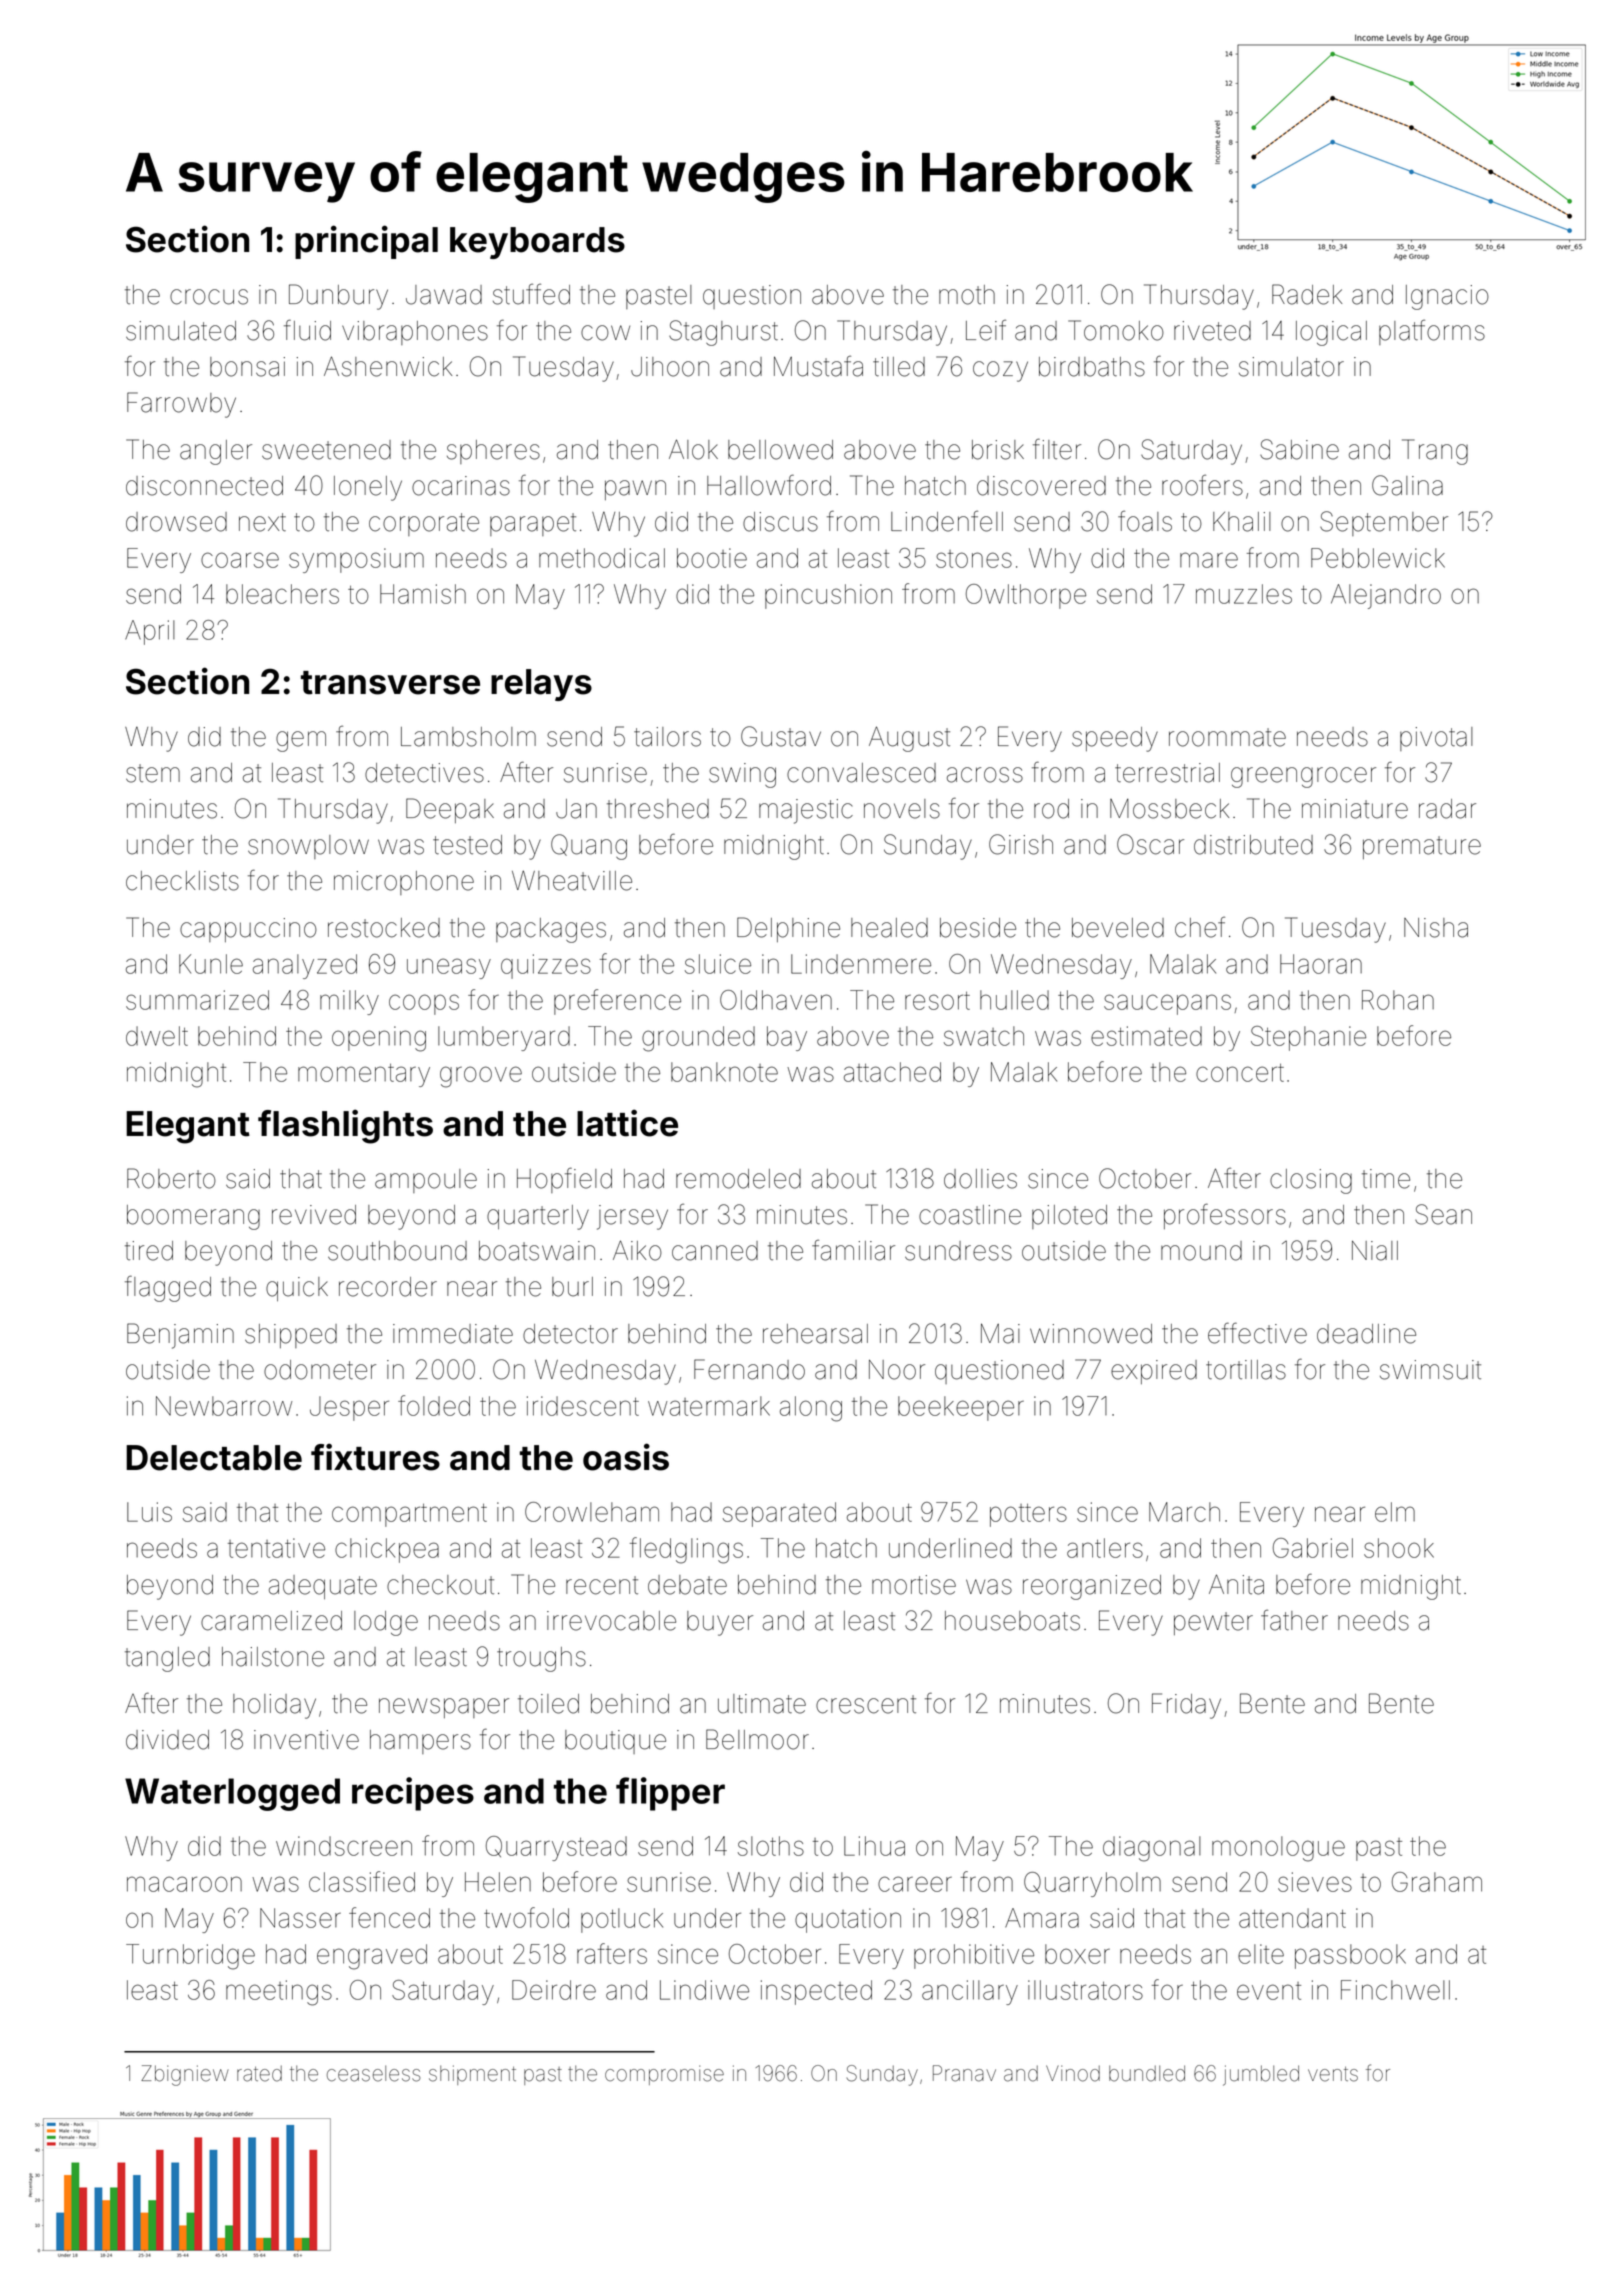 This screenshot has width=1620, height=2292. What do you see at coordinates (947, 521) in the screenshot?
I see `Lindenfell` at bounding box center [947, 521].
